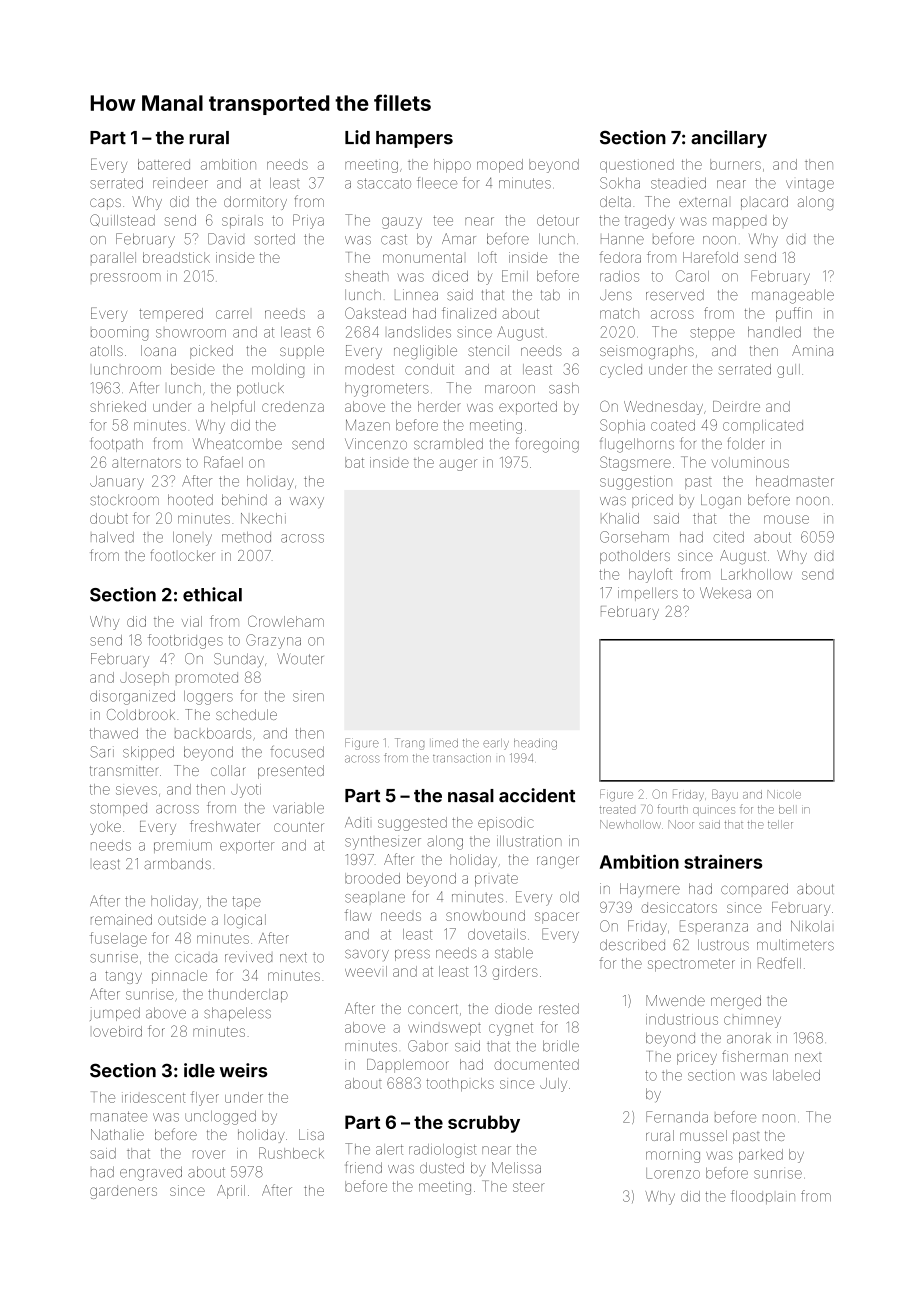 The width and height of the image is (924, 1308). Describe the element at coordinates (164, 164) in the image. I see `battered` at that location.
